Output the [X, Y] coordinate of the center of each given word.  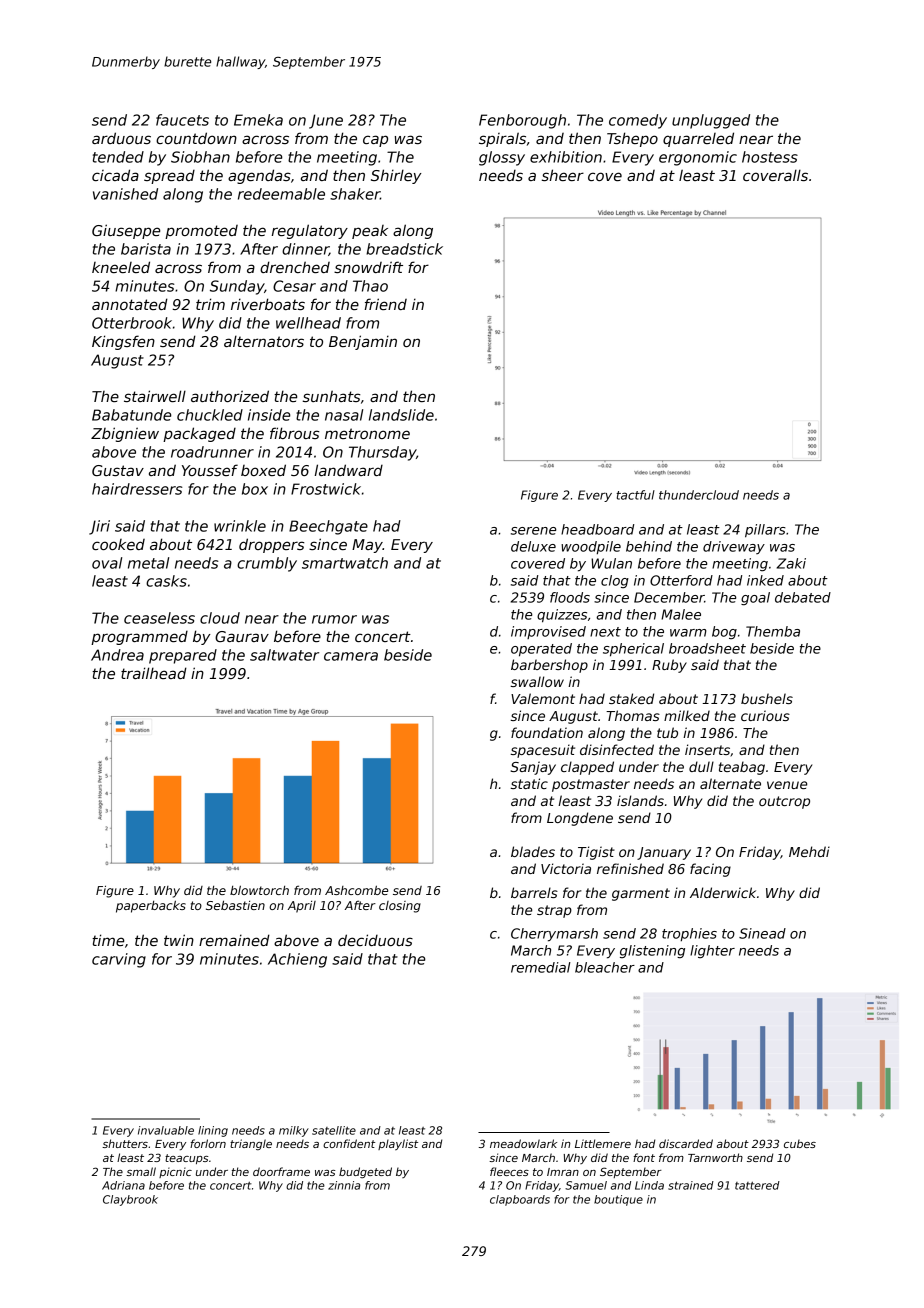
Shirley [396, 176]
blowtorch [259, 890]
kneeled [121, 267]
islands [640, 800]
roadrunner [212, 452]
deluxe [533, 546]
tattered [757, 1185]
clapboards [520, 1200]
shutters [125, 1143]
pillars [765, 531]
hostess [770, 157]
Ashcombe [356, 890]
